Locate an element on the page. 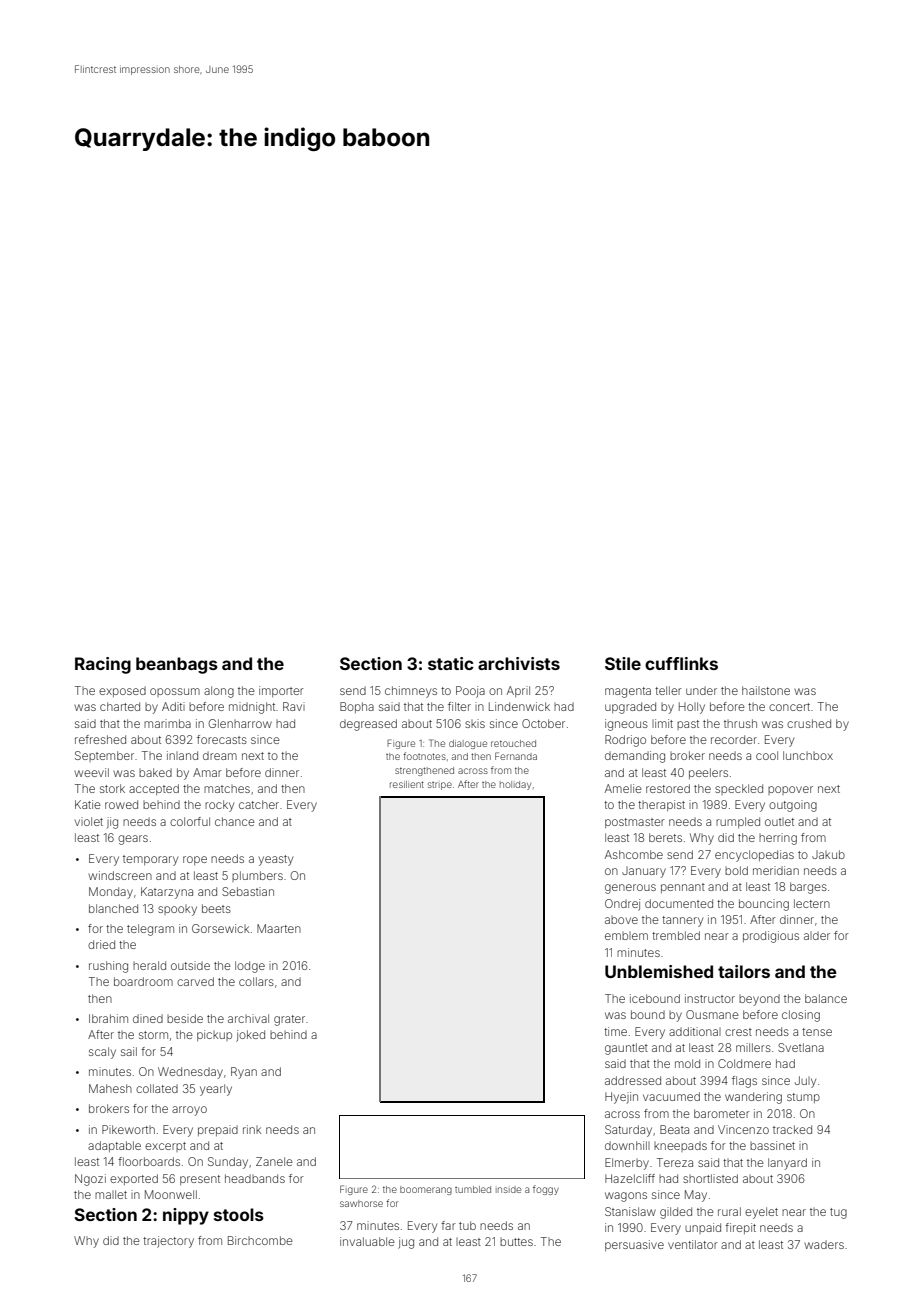 Image resolution: width=924 pixels, height=1308 pixels. lodge is located at coordinates (250, 967).
